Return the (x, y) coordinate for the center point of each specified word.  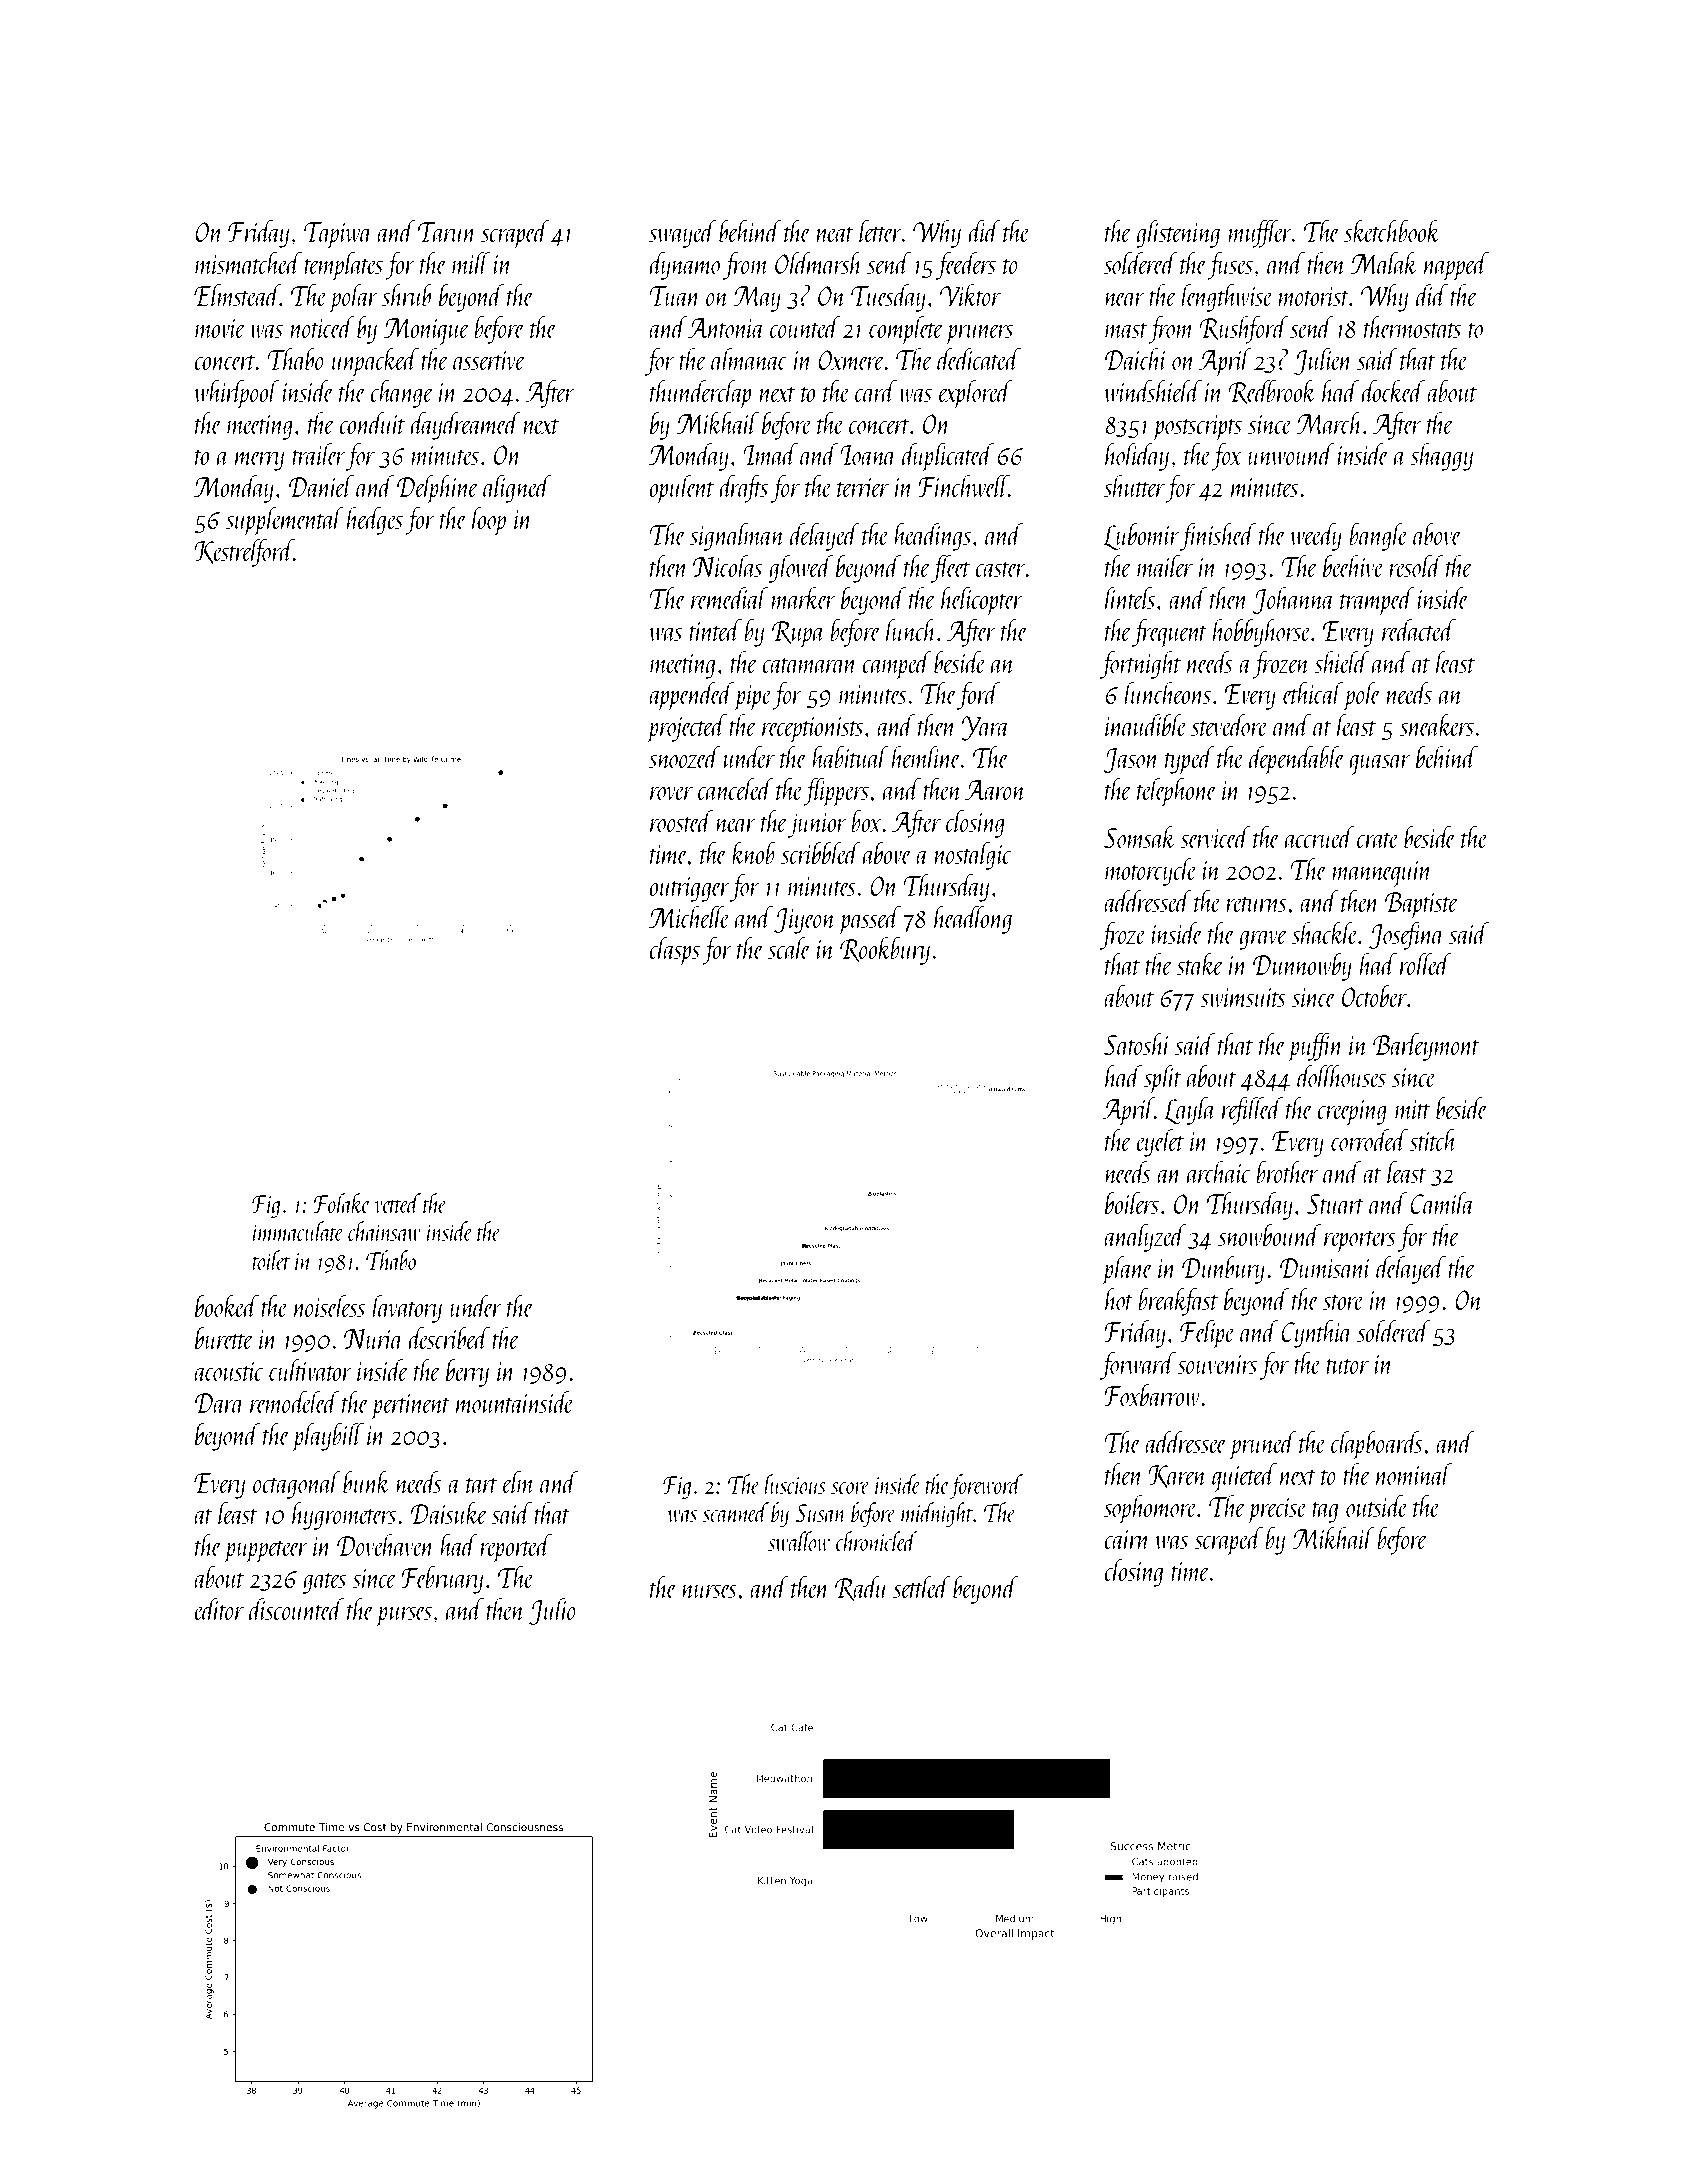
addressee (1186, 1442)
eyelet (1160, 1143)
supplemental (285, 521)
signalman (737, 537)
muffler (1260, 234)
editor (219, 1609)
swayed (683, 234)
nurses (709, 1591)
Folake (342, 1203)
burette (224, 1338)
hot (1119, 1299)
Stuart (1335, 1204)
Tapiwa (338, 235)
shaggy (1441, 457)
